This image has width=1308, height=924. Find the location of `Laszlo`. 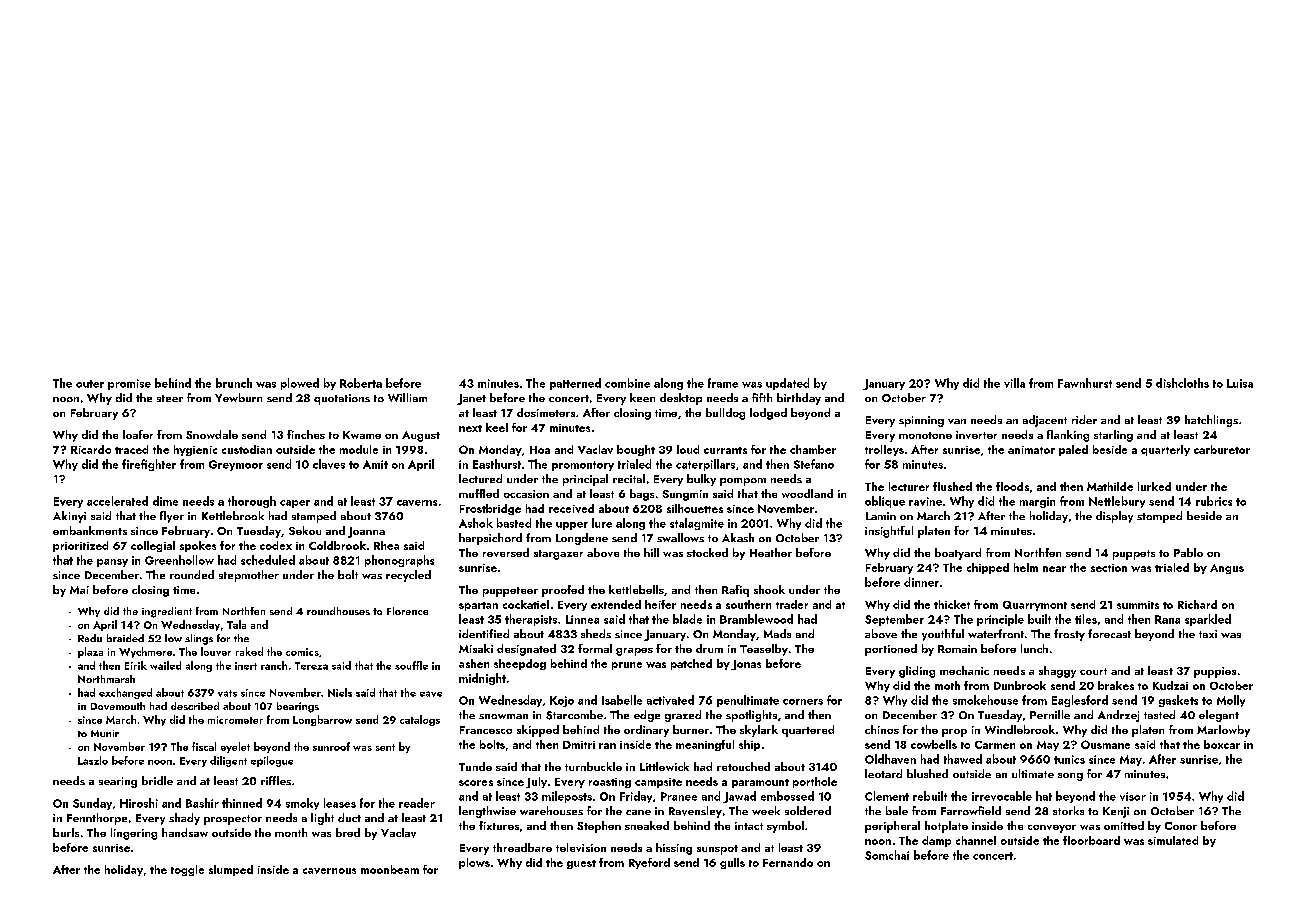

Laszlo is located at coordinates (93, 760).
